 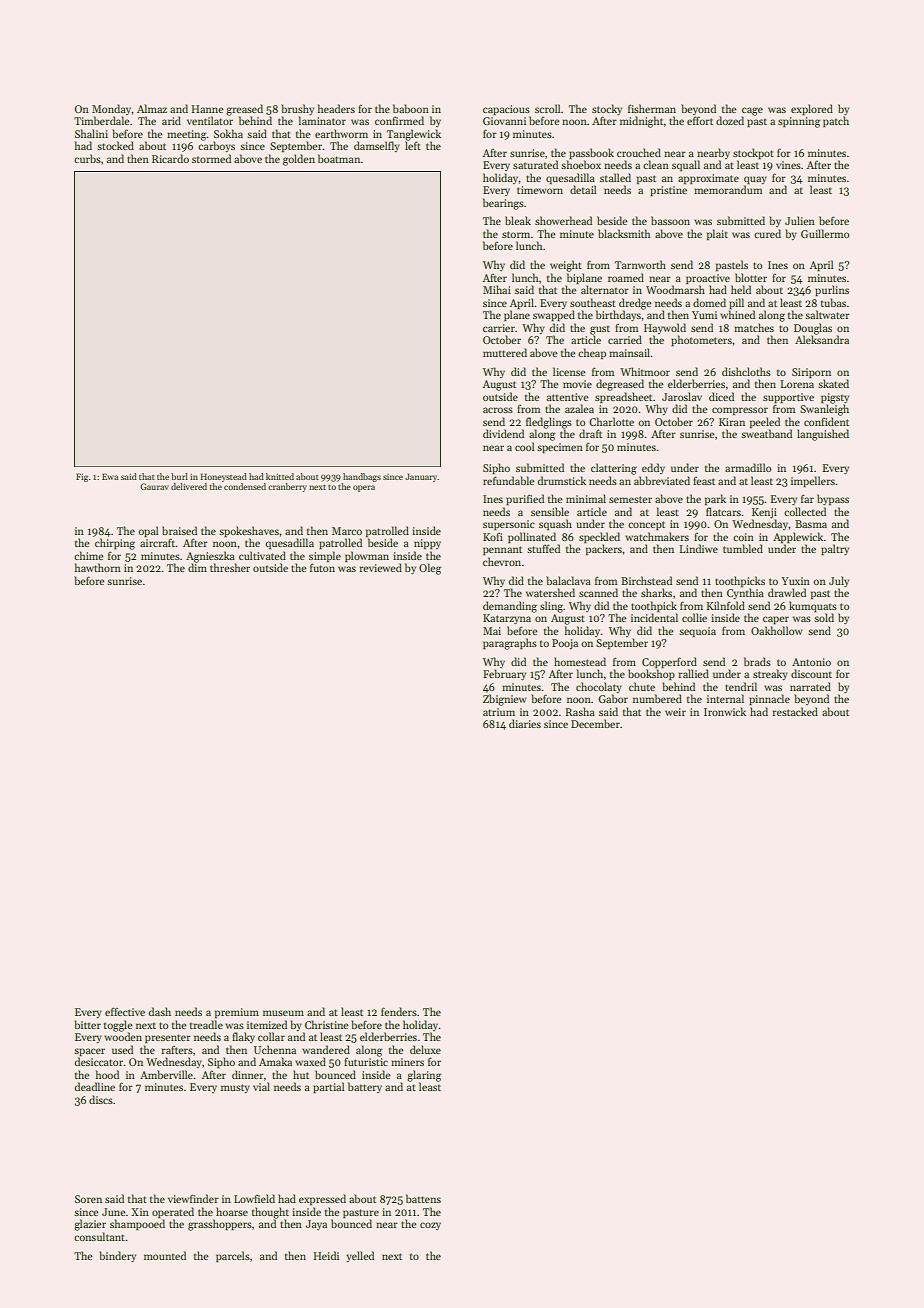 I want to click on mounted, so click(x=165, y=1255).
